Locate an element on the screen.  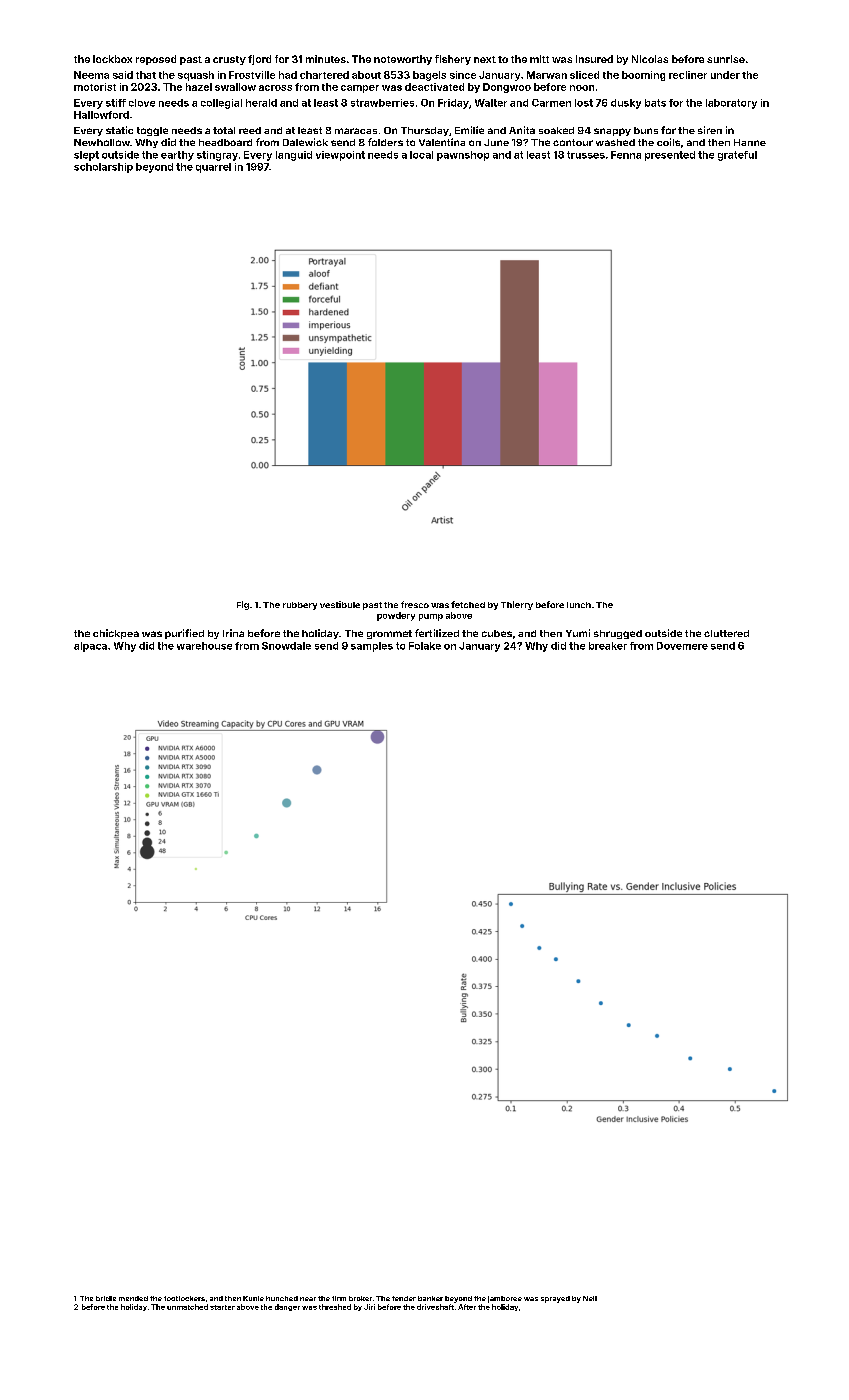
warehouse is located at coordinates (204, 646).
